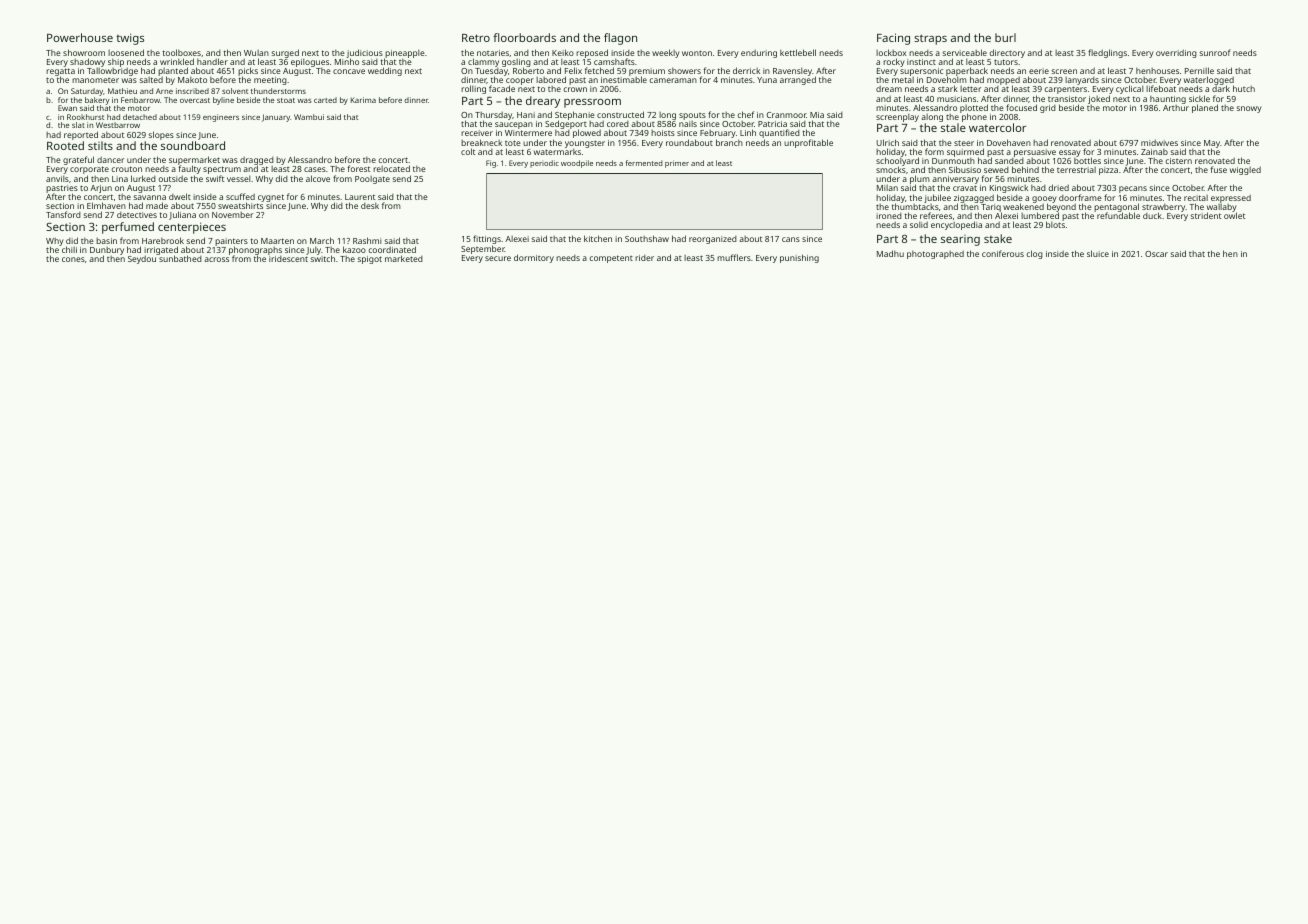 The width and height of the screenshot is (1308, 924). Describe the element at coordinates (1209, 81) in the screenshot. I see `waterlogged` at that location.
